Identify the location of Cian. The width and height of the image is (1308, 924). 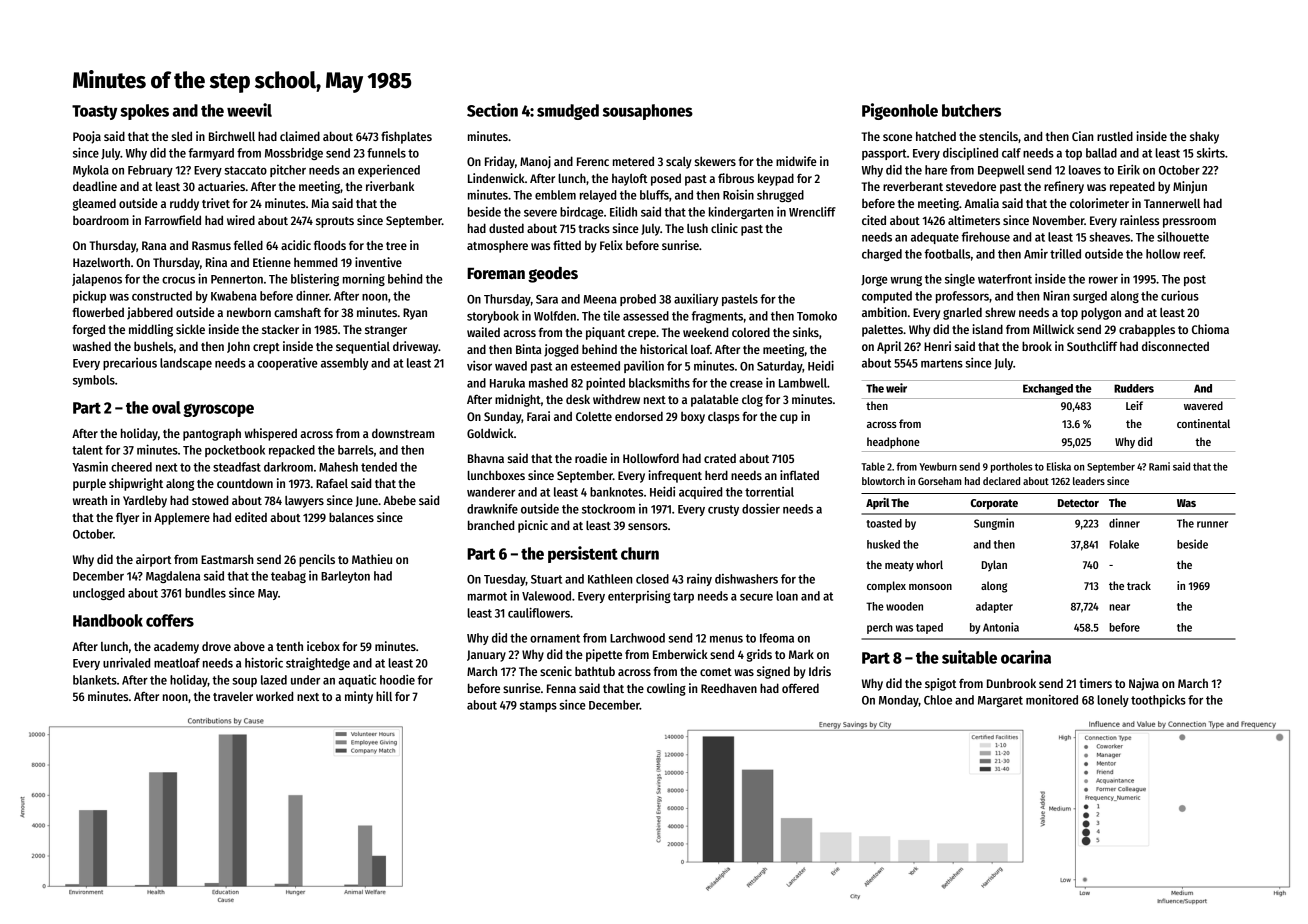
(1082, 136).
